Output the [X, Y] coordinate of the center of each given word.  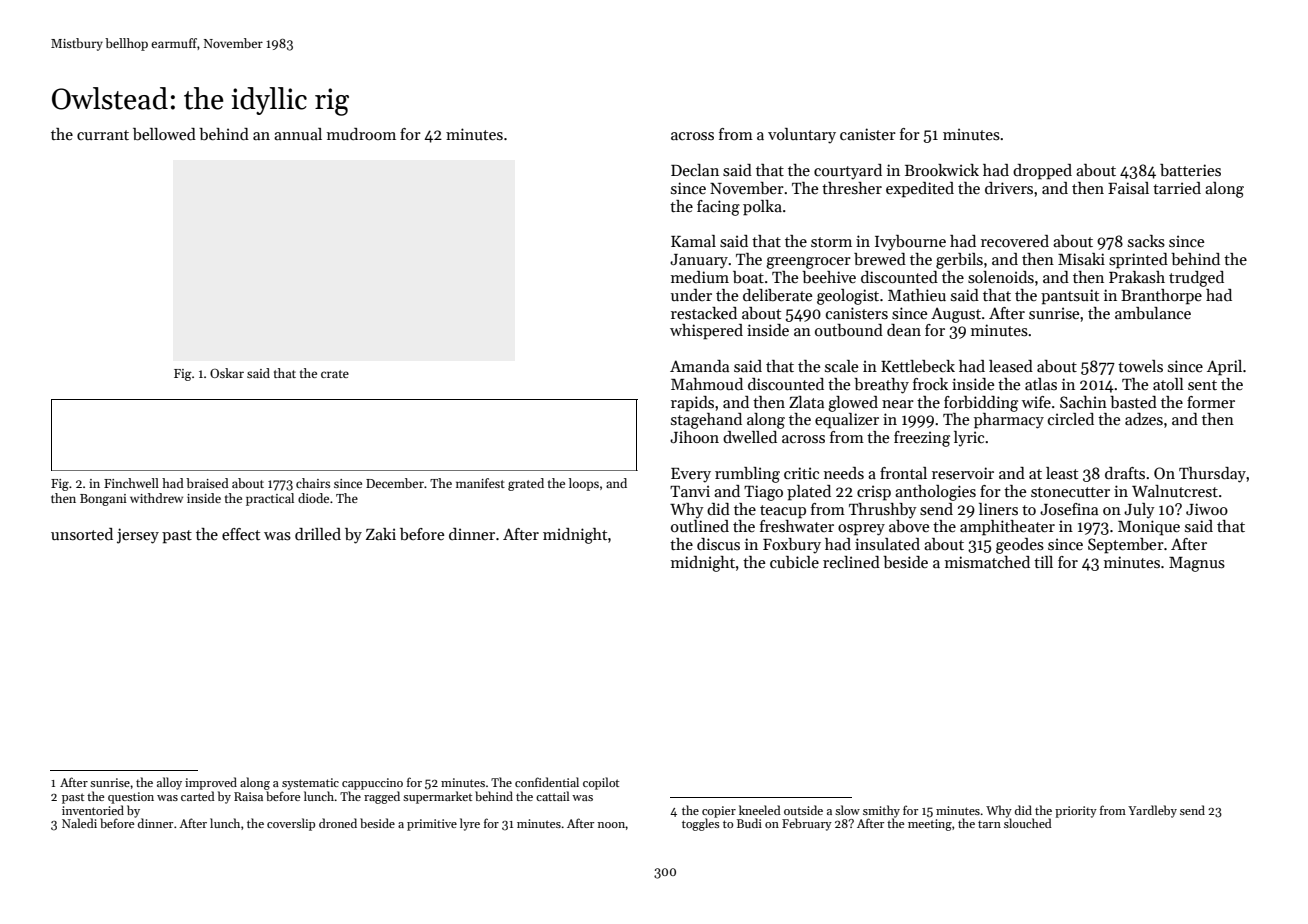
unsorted [82, 534]
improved [211, 783]
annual [298, 134]
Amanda [699, 366]
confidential [547, 782]
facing [718, 208]
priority [1076, 812]
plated [809, 493]
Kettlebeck [918, 366]
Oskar [227, 373]
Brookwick [942, 170]
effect [241, 534]
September [1126, 546]
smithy [881, 811]
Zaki [381, 534]
